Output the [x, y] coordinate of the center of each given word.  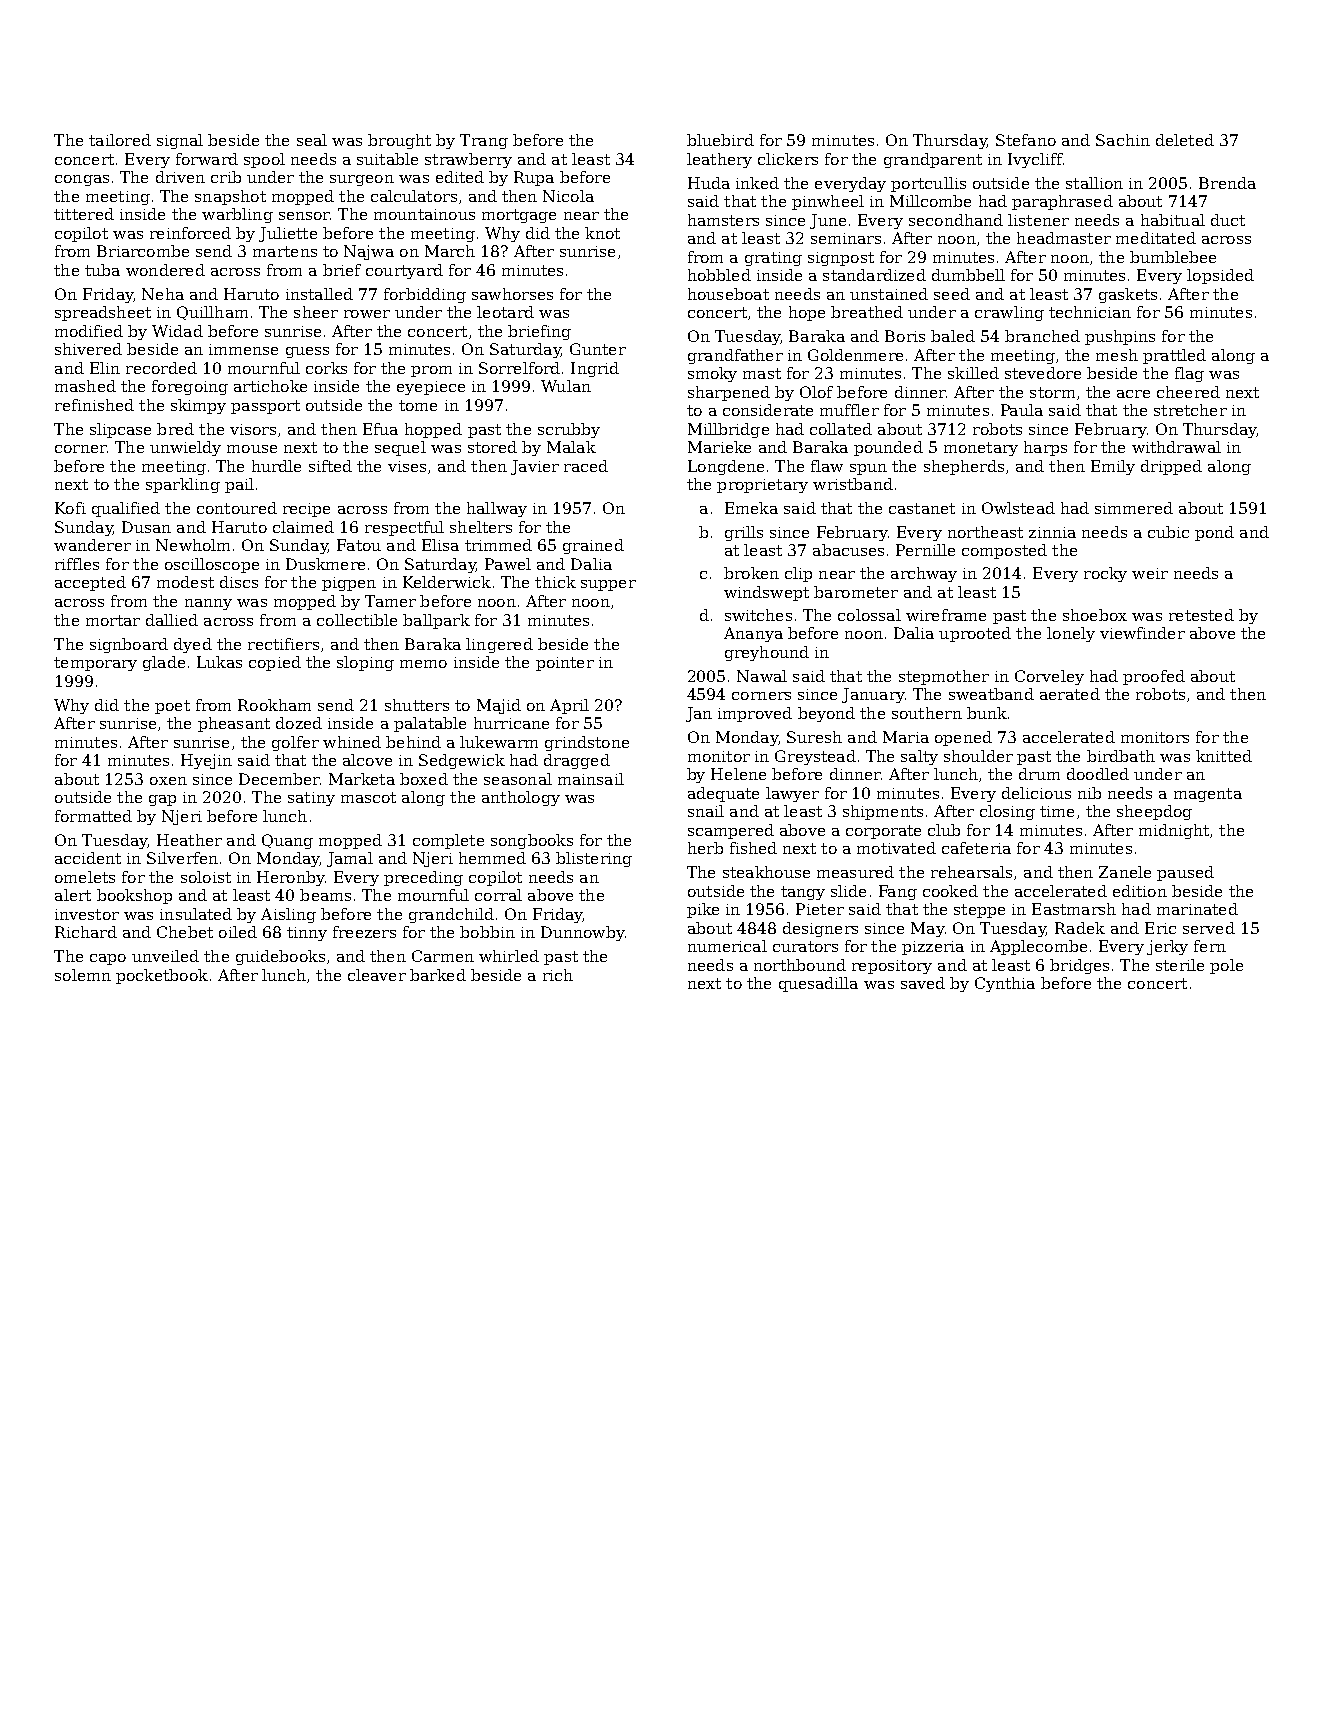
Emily [1113, 467]
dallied [172, 620]
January [873, 695]
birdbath [1121, 756]
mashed [85, 386]
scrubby [569, 430]
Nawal [762, 676]
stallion [1094, 183]
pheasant [234, 724]
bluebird [720, 140]
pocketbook [162, 976]
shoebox [1095, 615]
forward [207, 159]
